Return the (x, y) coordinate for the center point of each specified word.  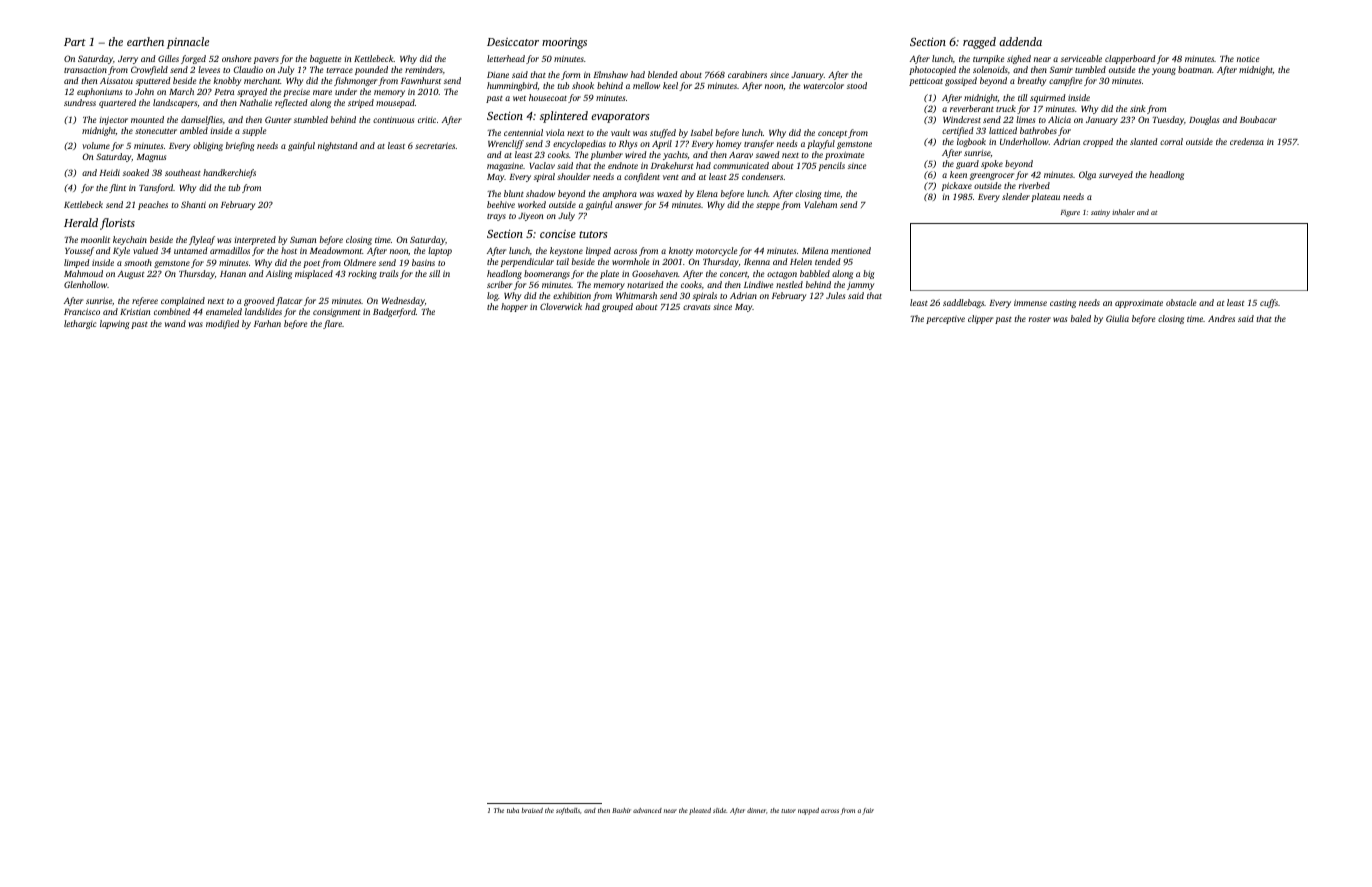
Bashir (621, 810)
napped (808, 811)
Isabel (701, 132)
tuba (513, 810)
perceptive (945, 320)
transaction (85, 69)
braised (532, 810)
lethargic (80, 324)
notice (1248, 59)
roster (1040, 319)
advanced (647, 810)
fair (868, 811)
